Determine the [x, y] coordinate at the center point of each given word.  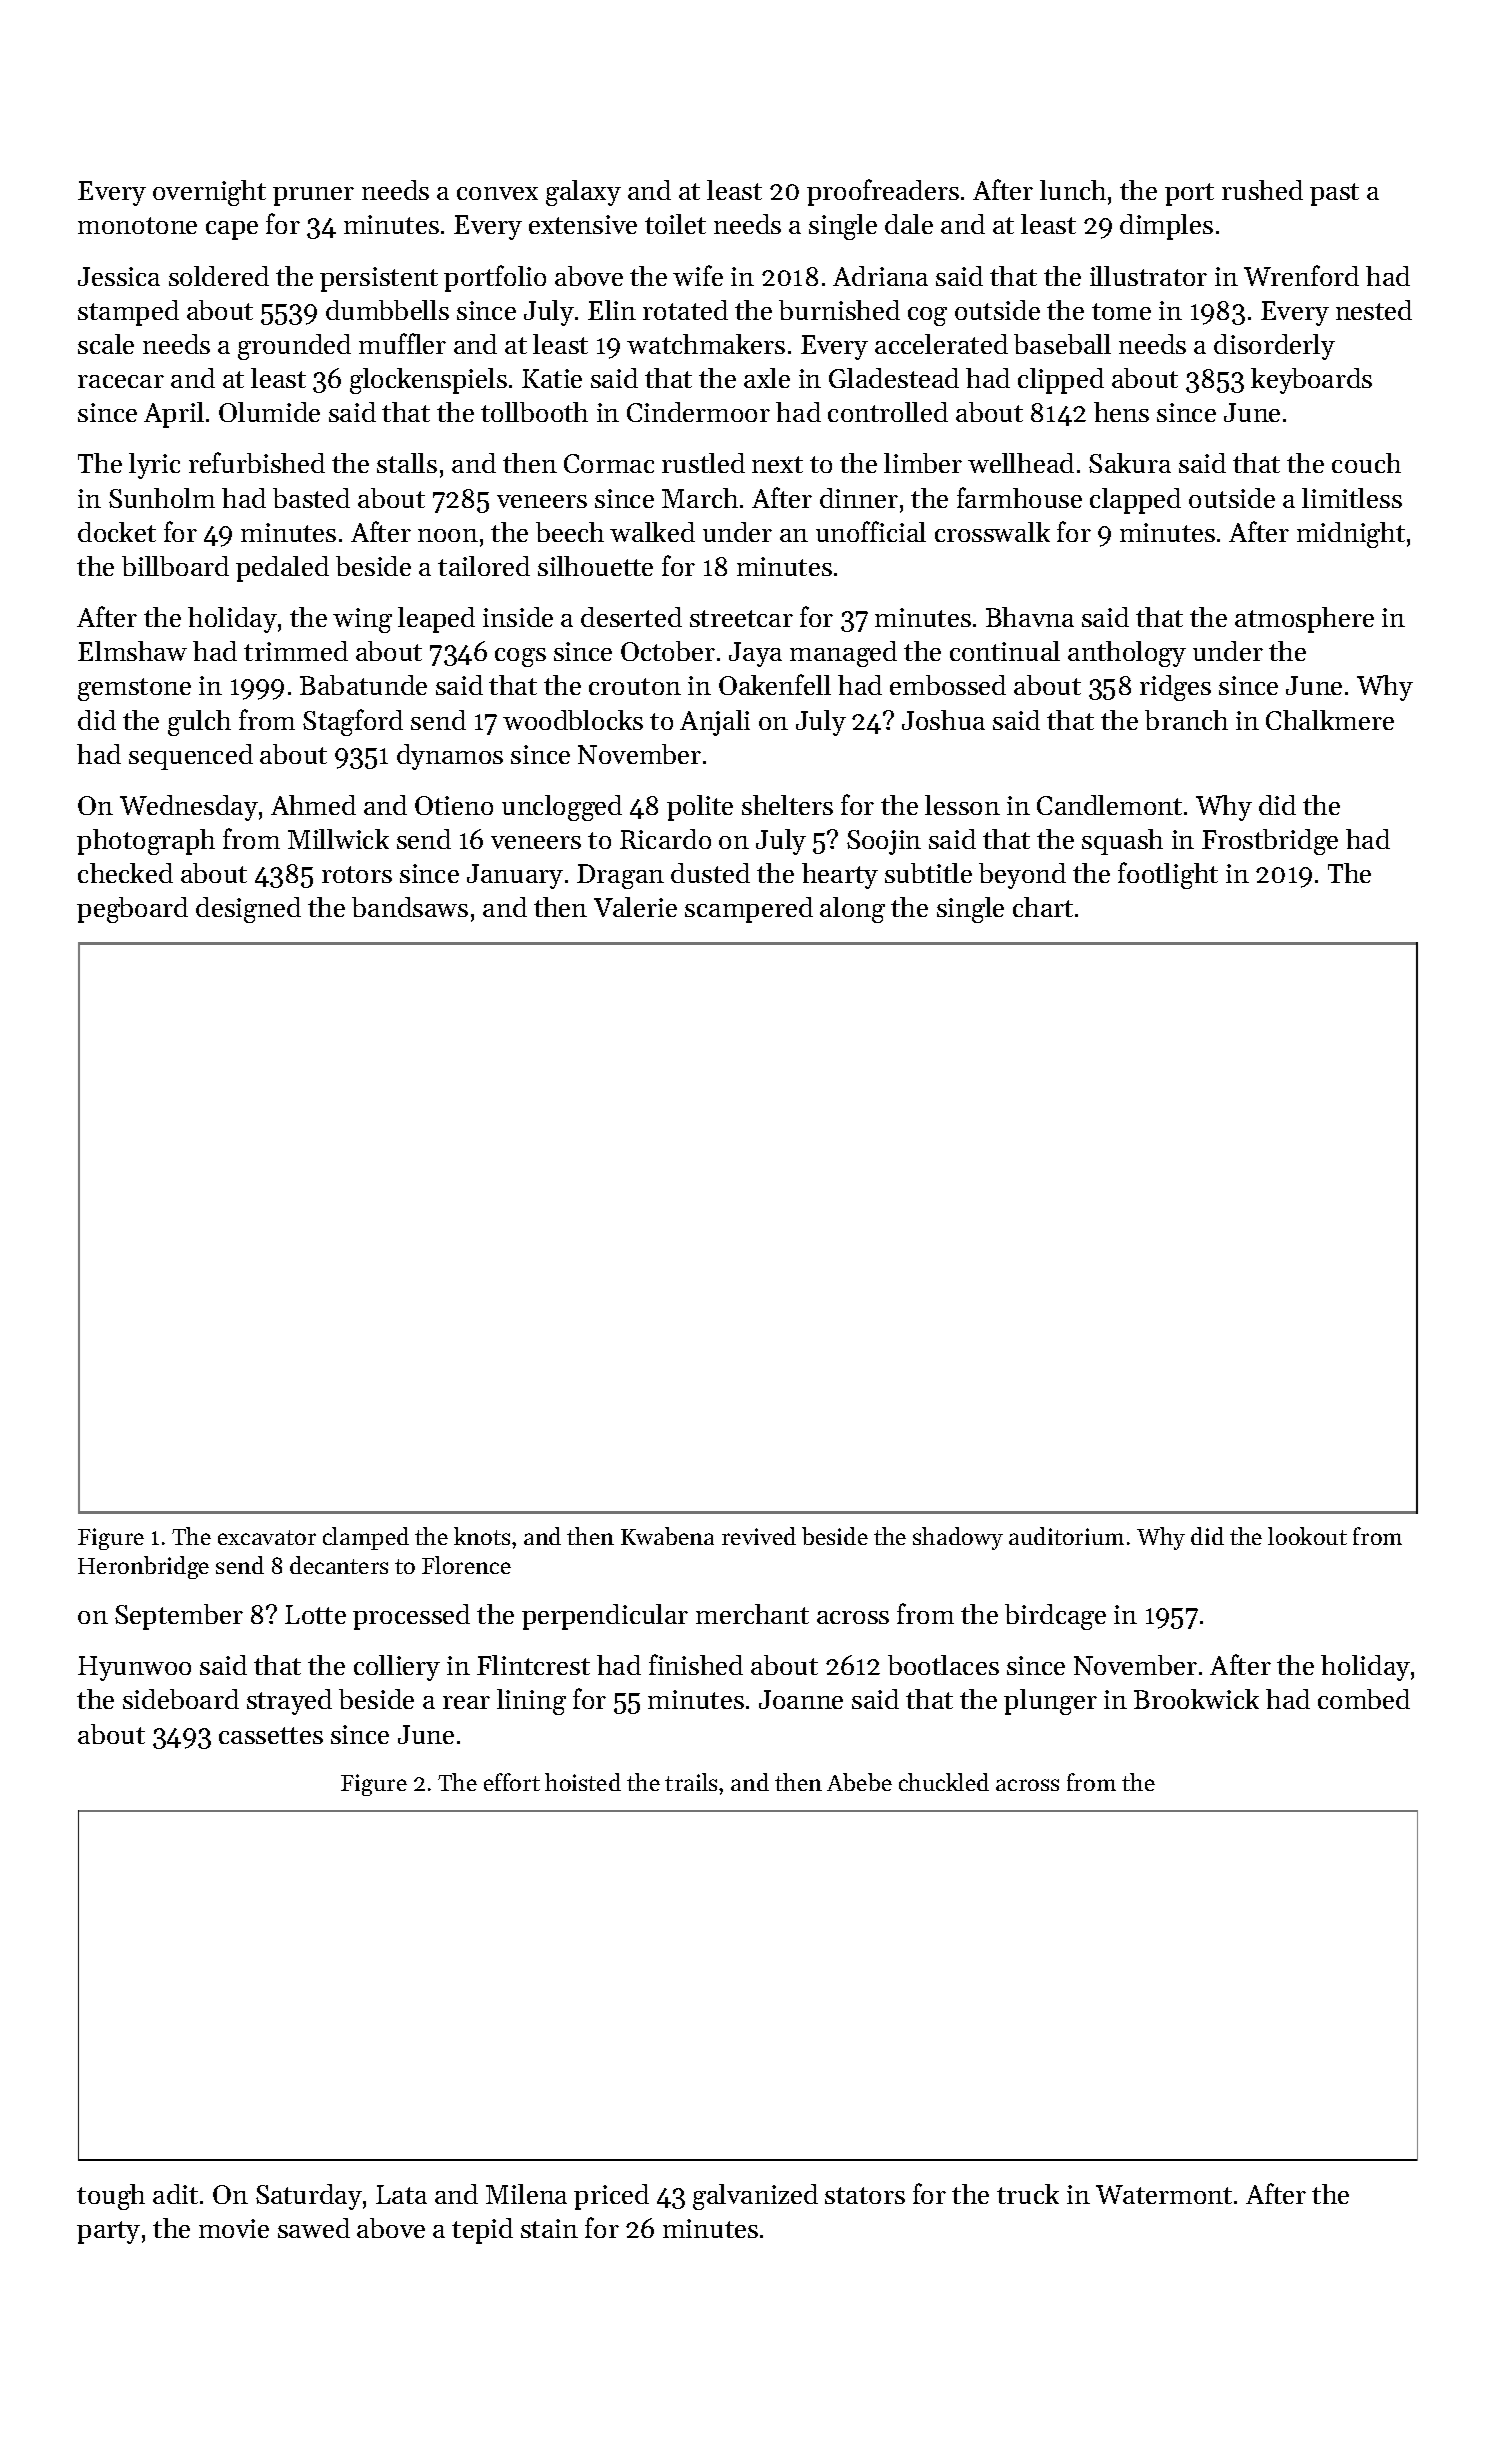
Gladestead [894, 378]
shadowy [958, 1538]
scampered [749, 910]
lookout [1307, 1536]
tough [111, 2197]
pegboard [132, 910]
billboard [175, 566]
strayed [289, 1702]
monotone [137, 225]
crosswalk [992, 532]
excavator [267, 1537]
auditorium [1066, 1536]
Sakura [1130, 463]
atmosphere [1304, 620]
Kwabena [667, 1536]
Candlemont [1109, 805]
